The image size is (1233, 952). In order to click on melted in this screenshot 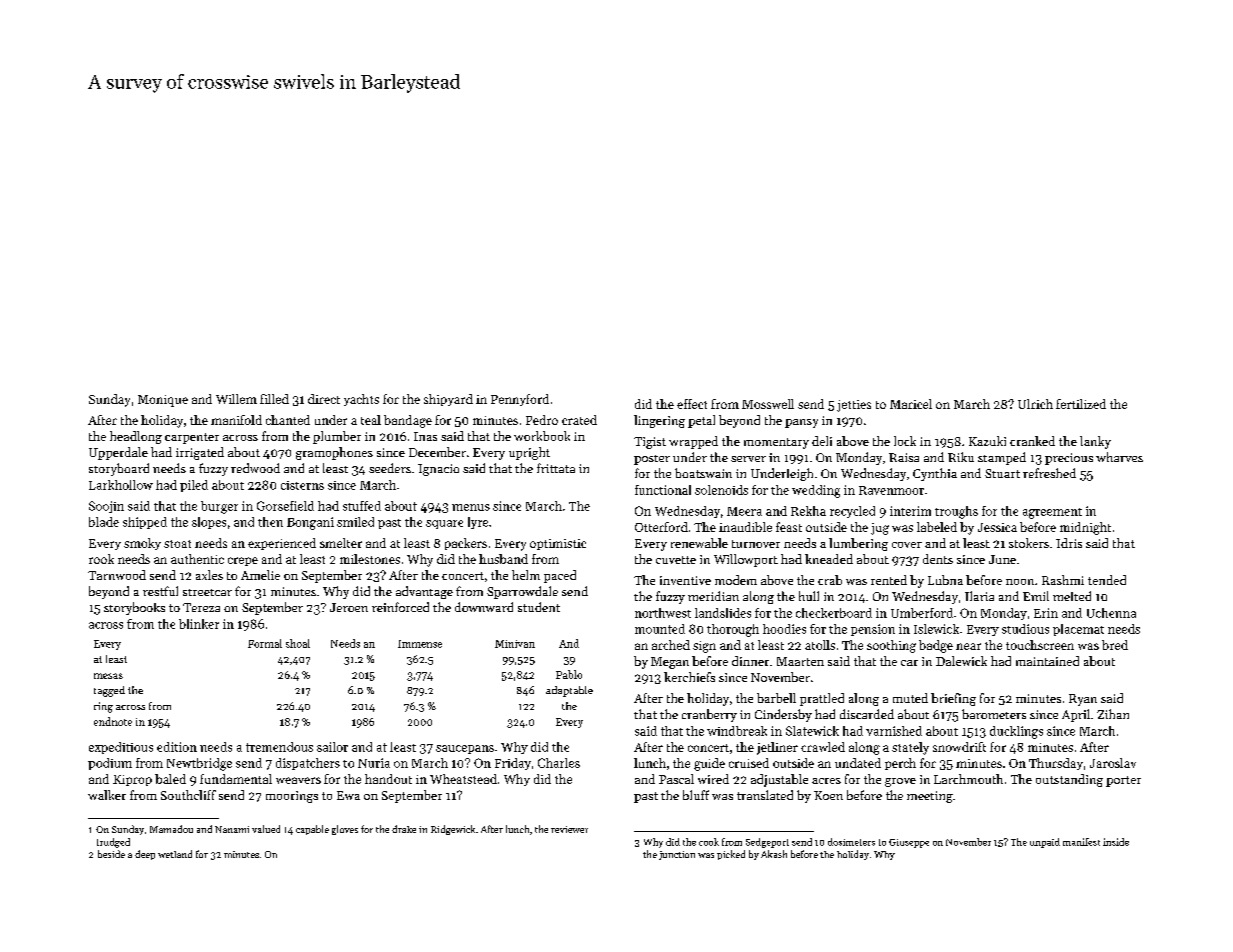, I will do `click(1072, 596)`.
